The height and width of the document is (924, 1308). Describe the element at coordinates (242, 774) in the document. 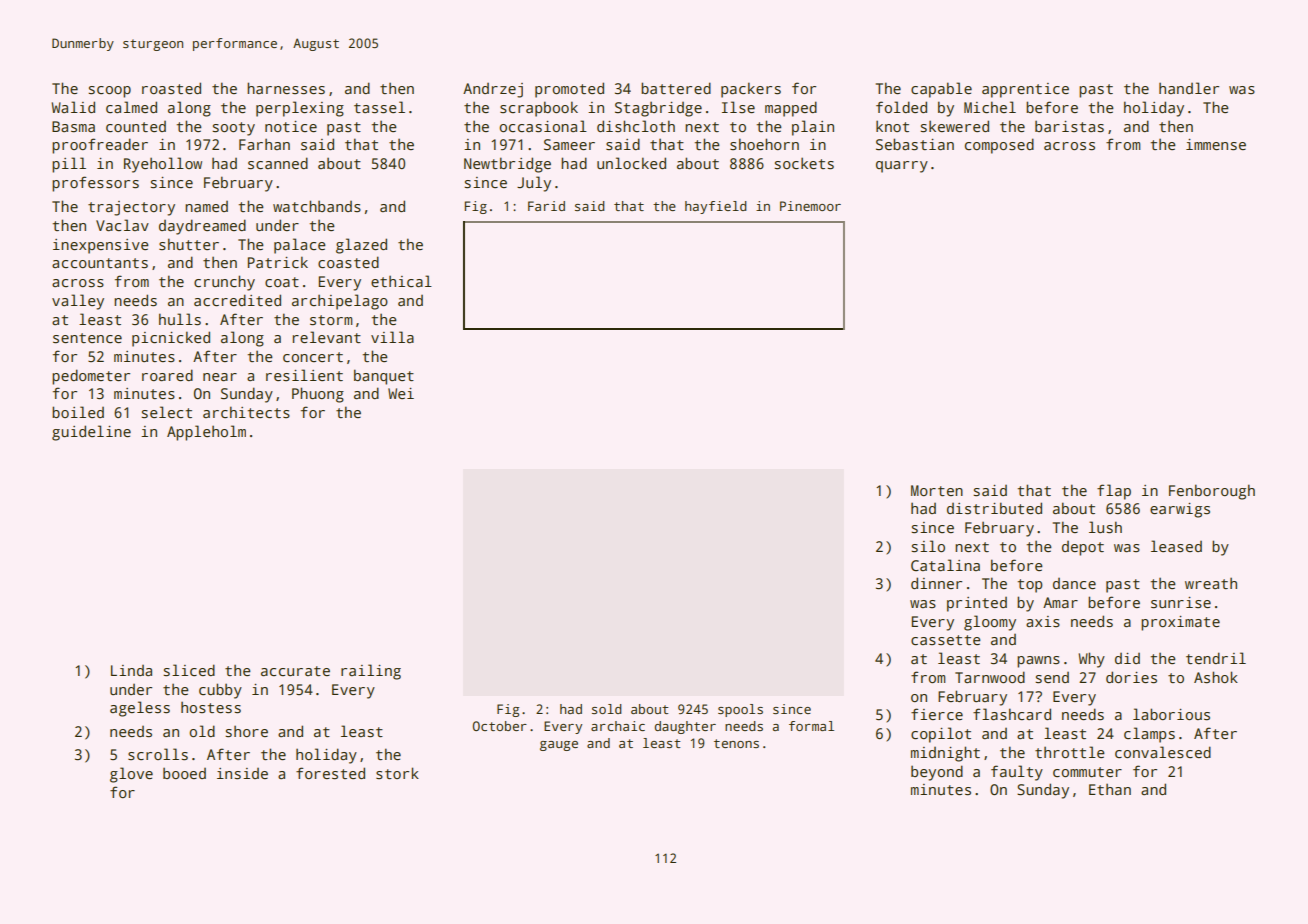

I see `inside` at that location.
